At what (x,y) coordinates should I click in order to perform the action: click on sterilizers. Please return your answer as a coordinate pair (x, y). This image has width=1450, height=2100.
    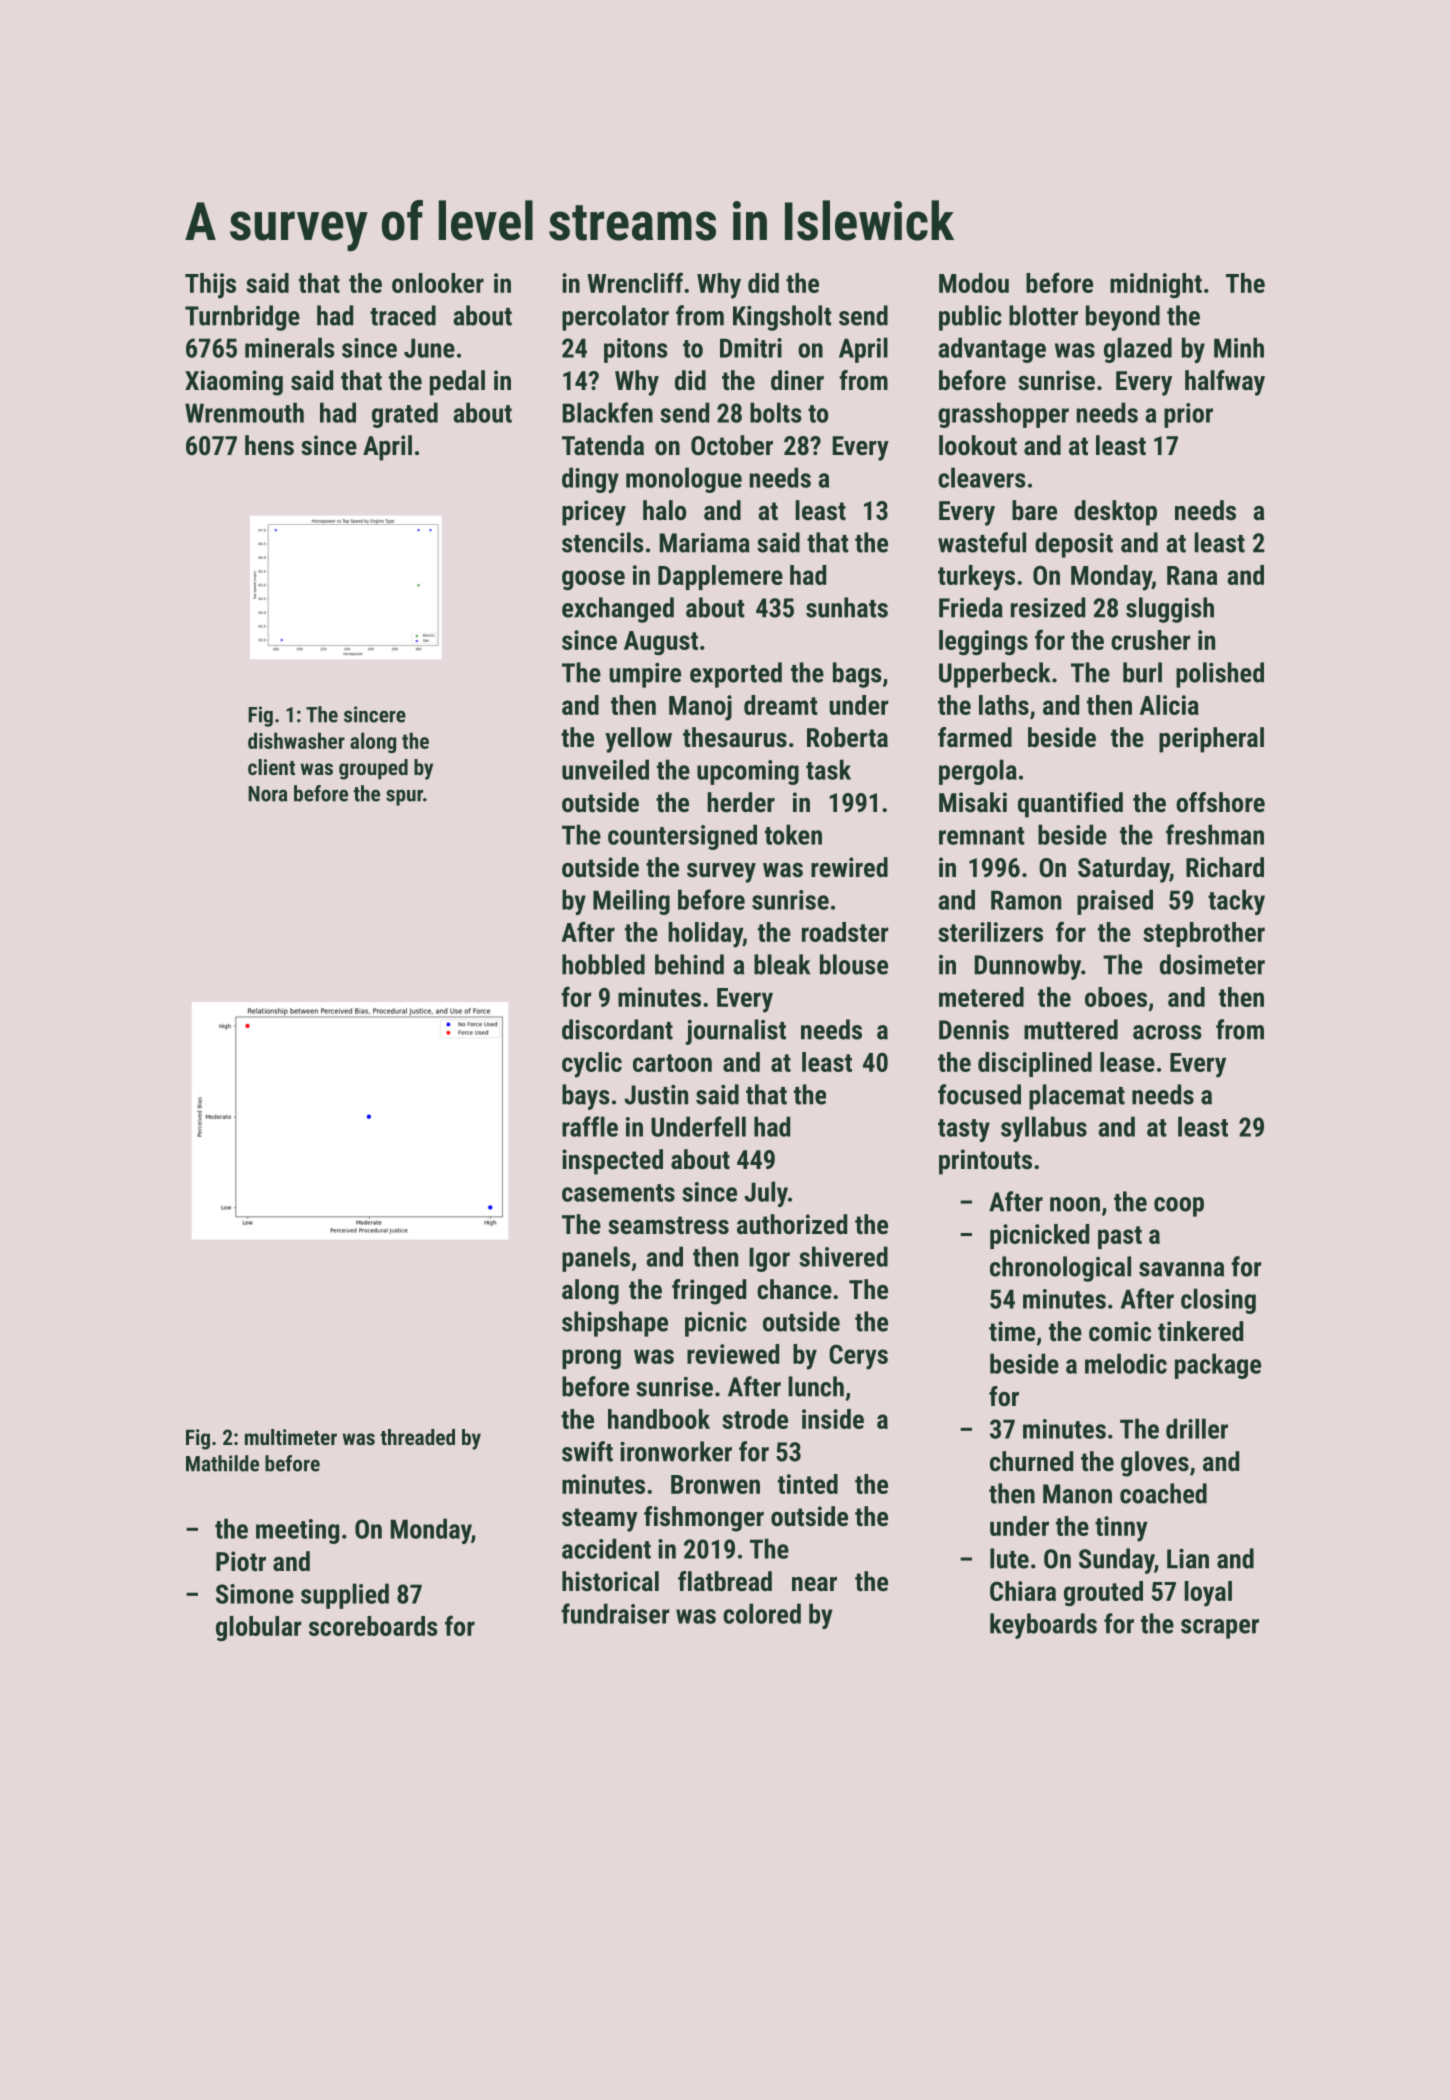
    Looking at the image, I should click on (990, 932).
